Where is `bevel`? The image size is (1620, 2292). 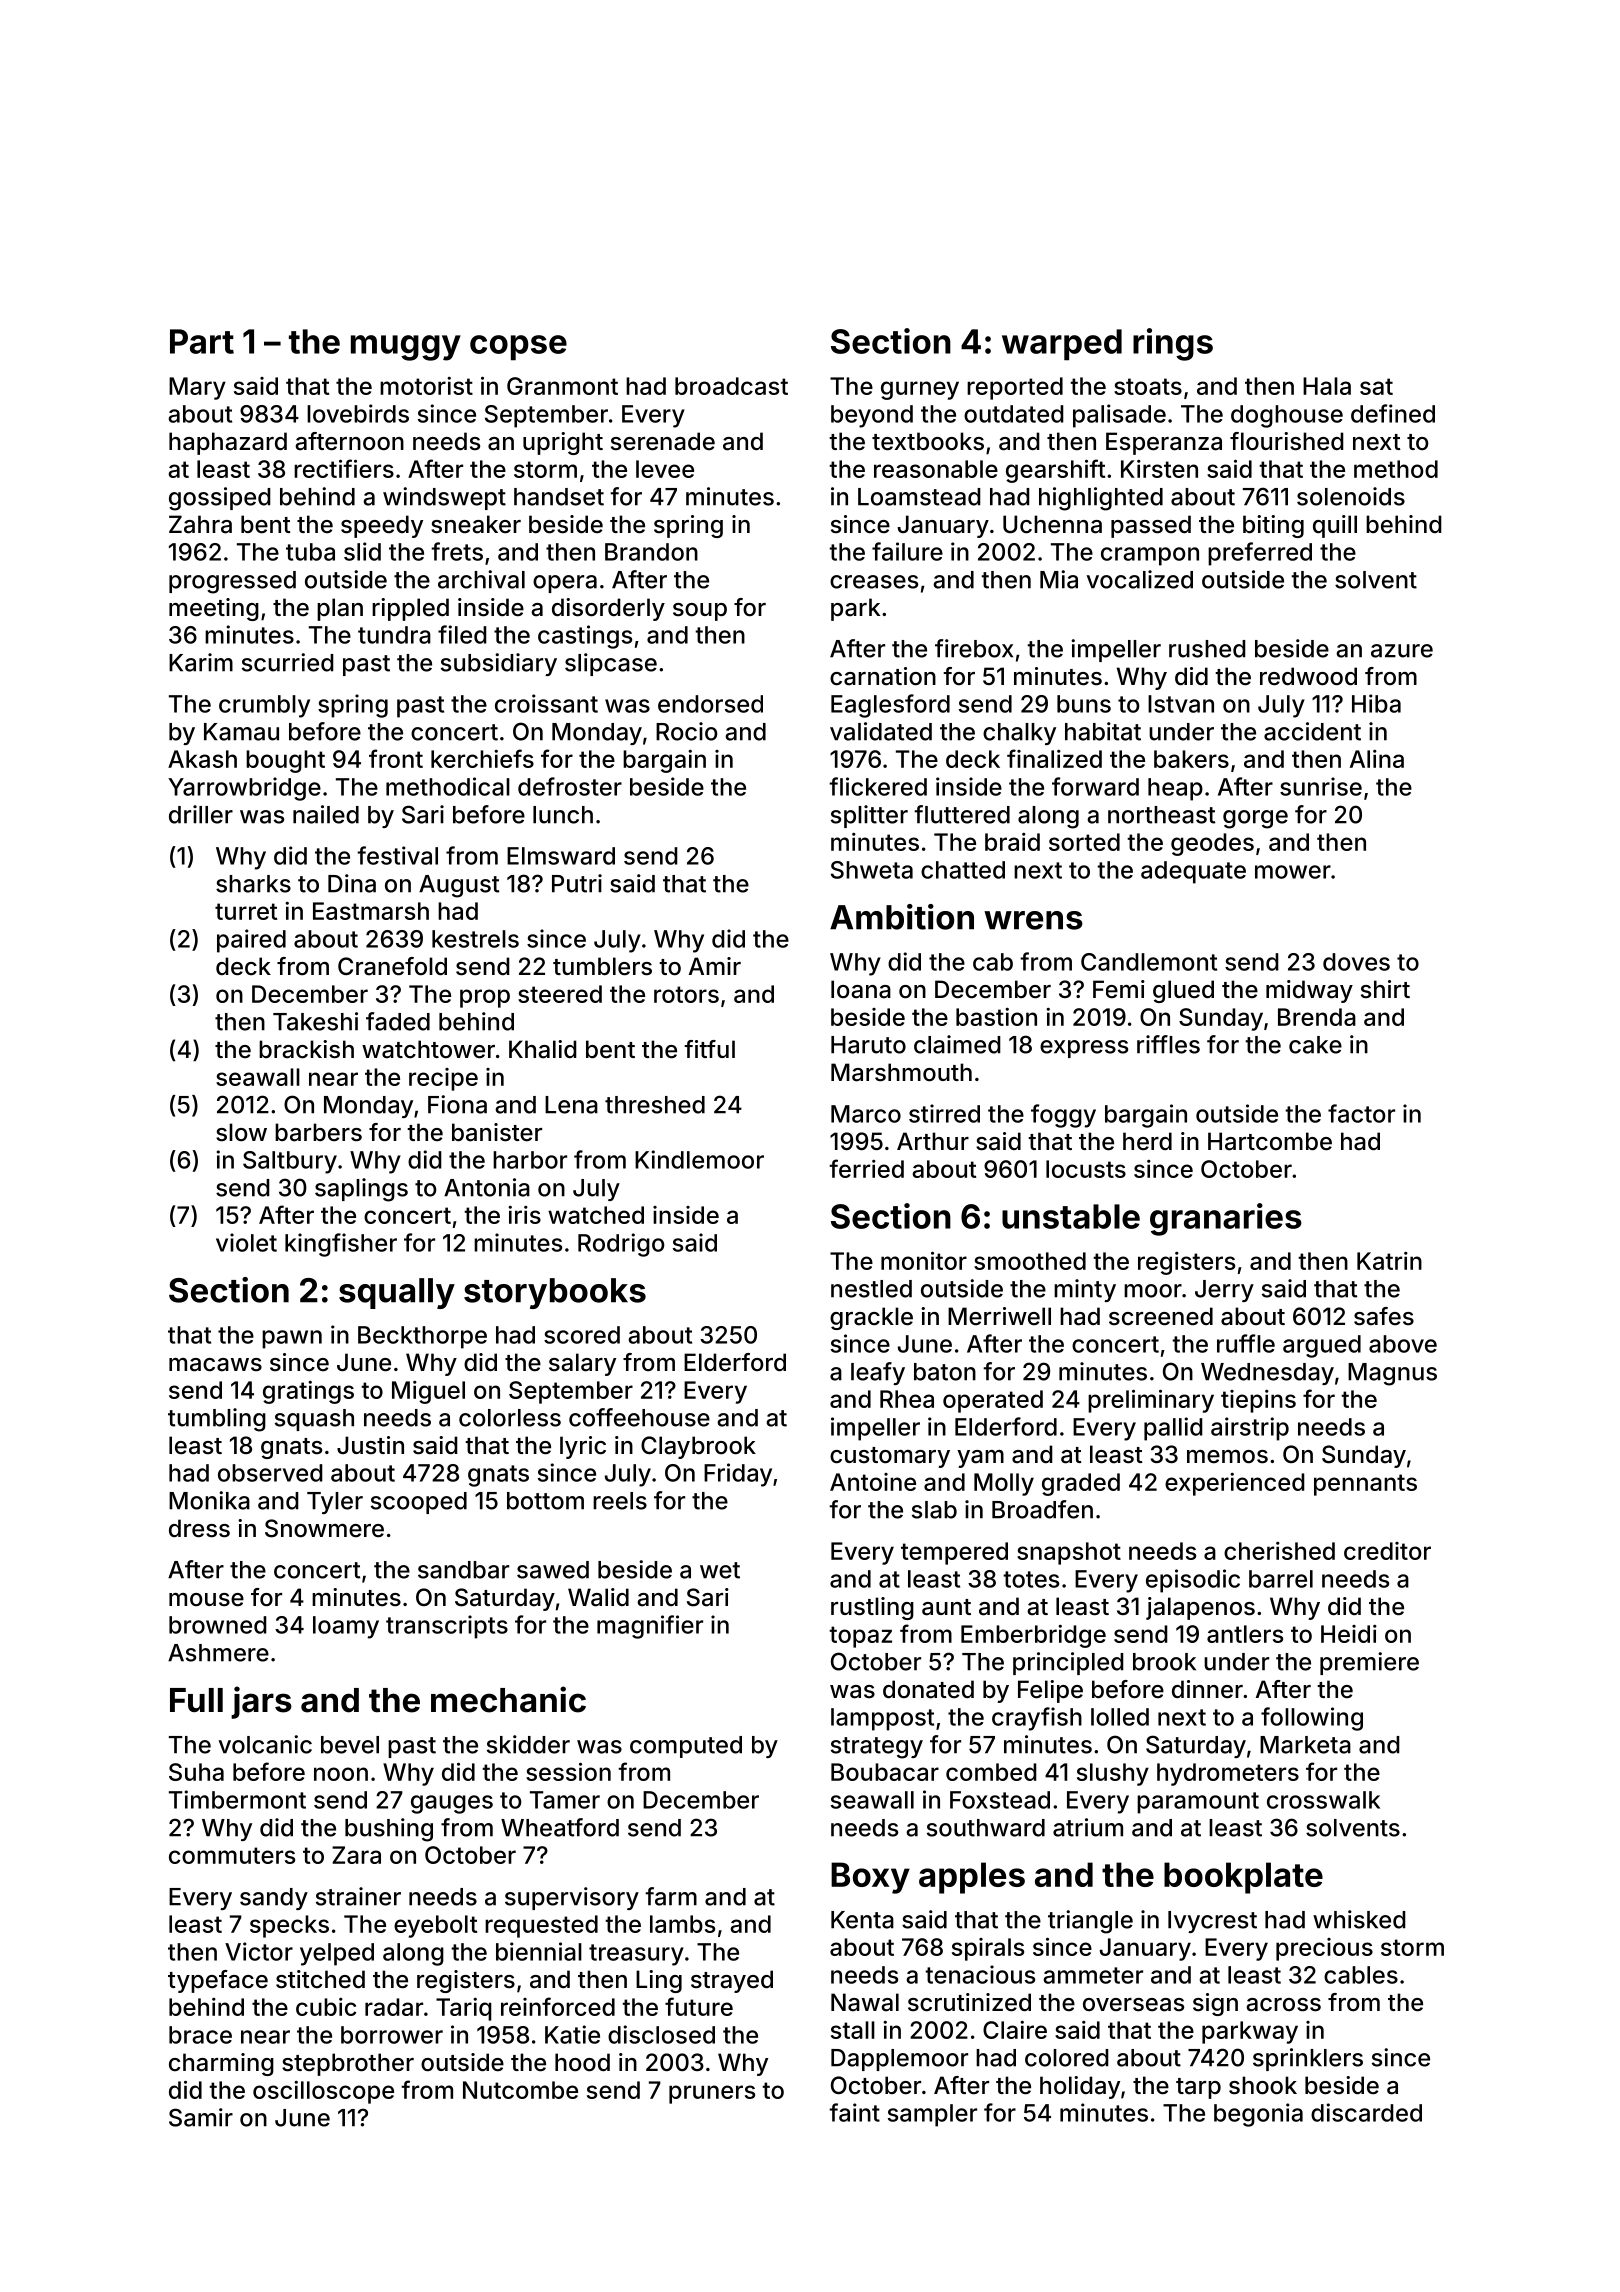
bevel is located at coordinates (350, 1745).
